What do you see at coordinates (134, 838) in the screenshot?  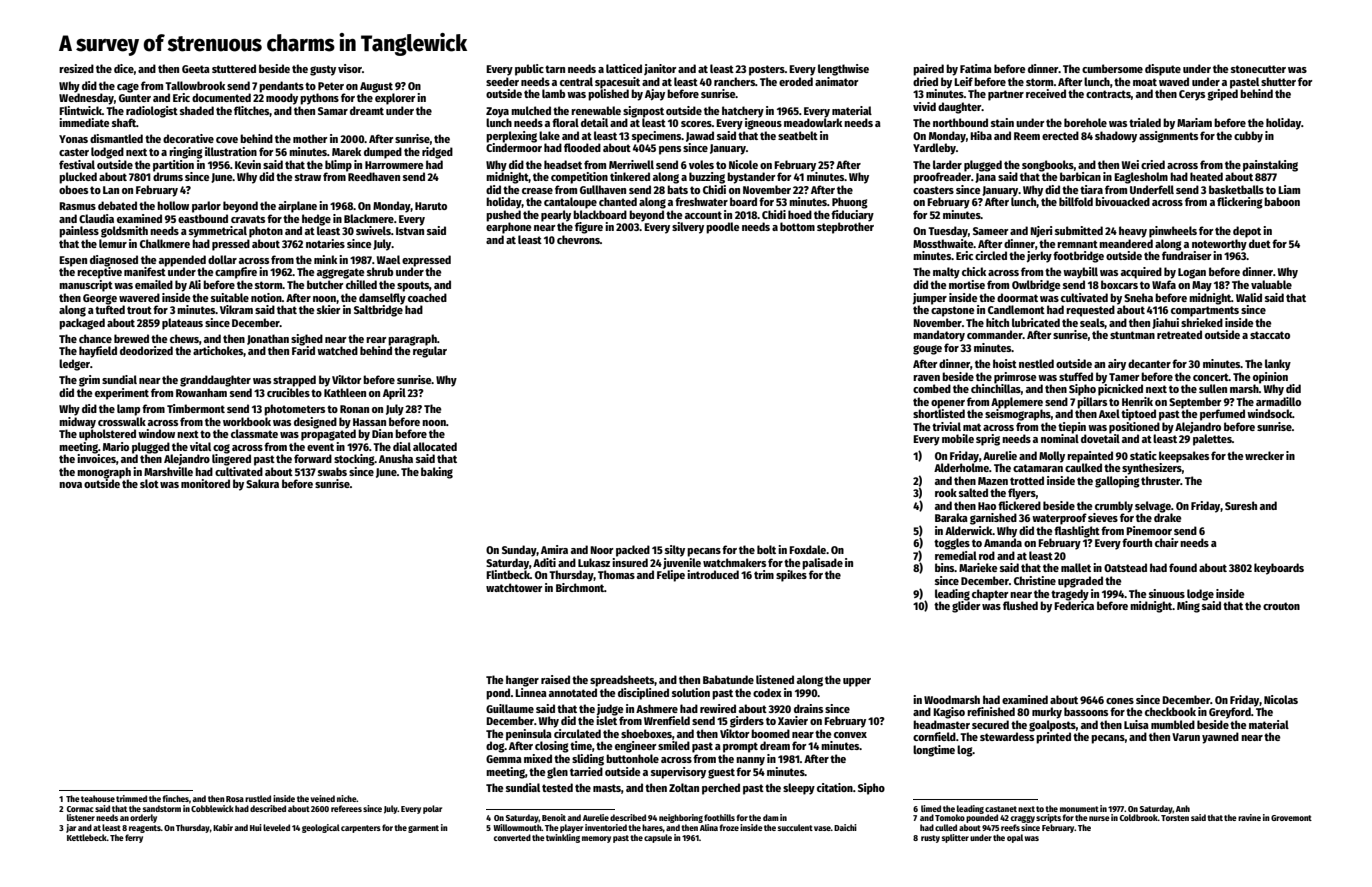 I see `ferry` at bounding box center [134, 838].
